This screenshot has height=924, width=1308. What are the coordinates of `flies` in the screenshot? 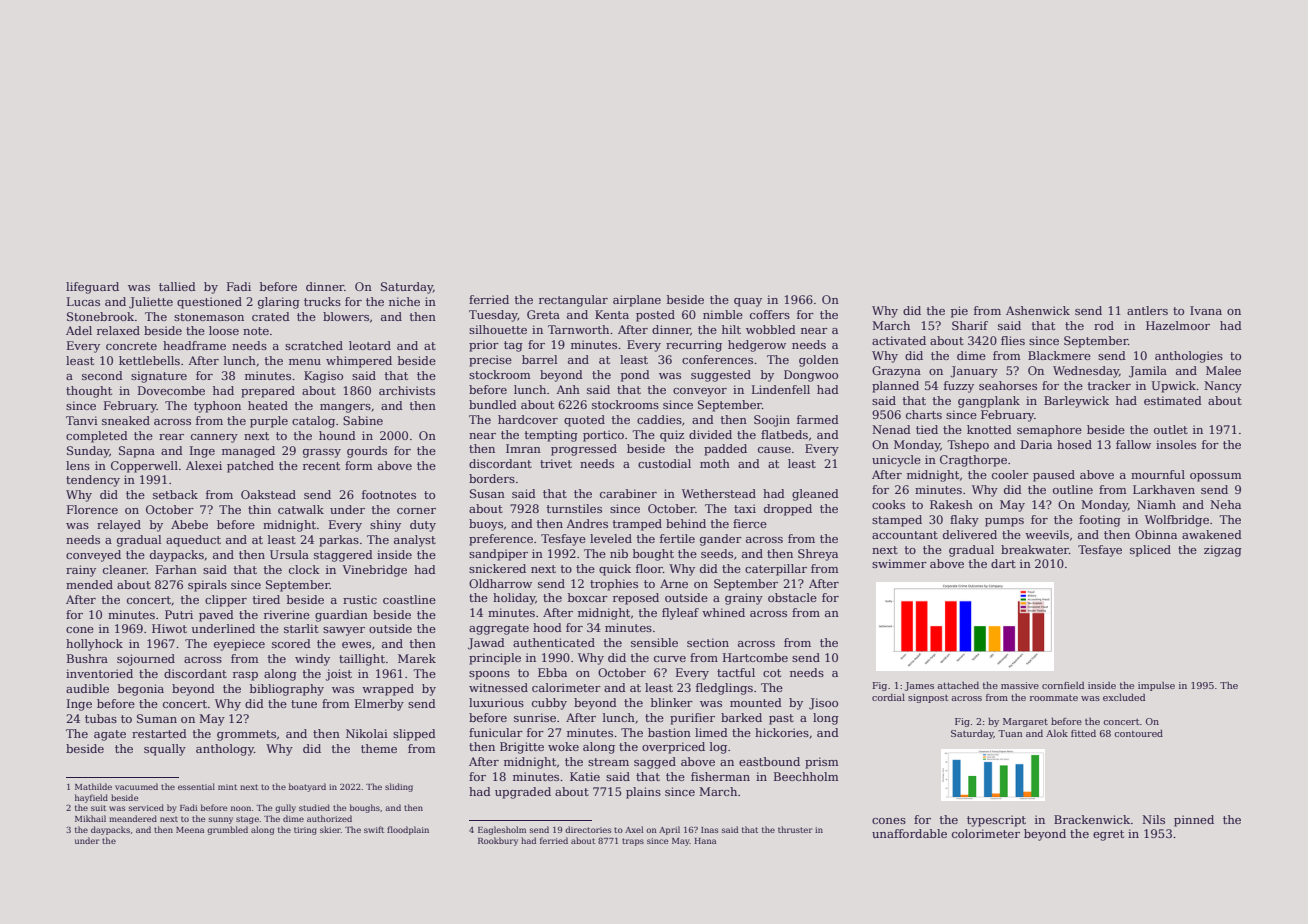 It's located at (1013, 340).
